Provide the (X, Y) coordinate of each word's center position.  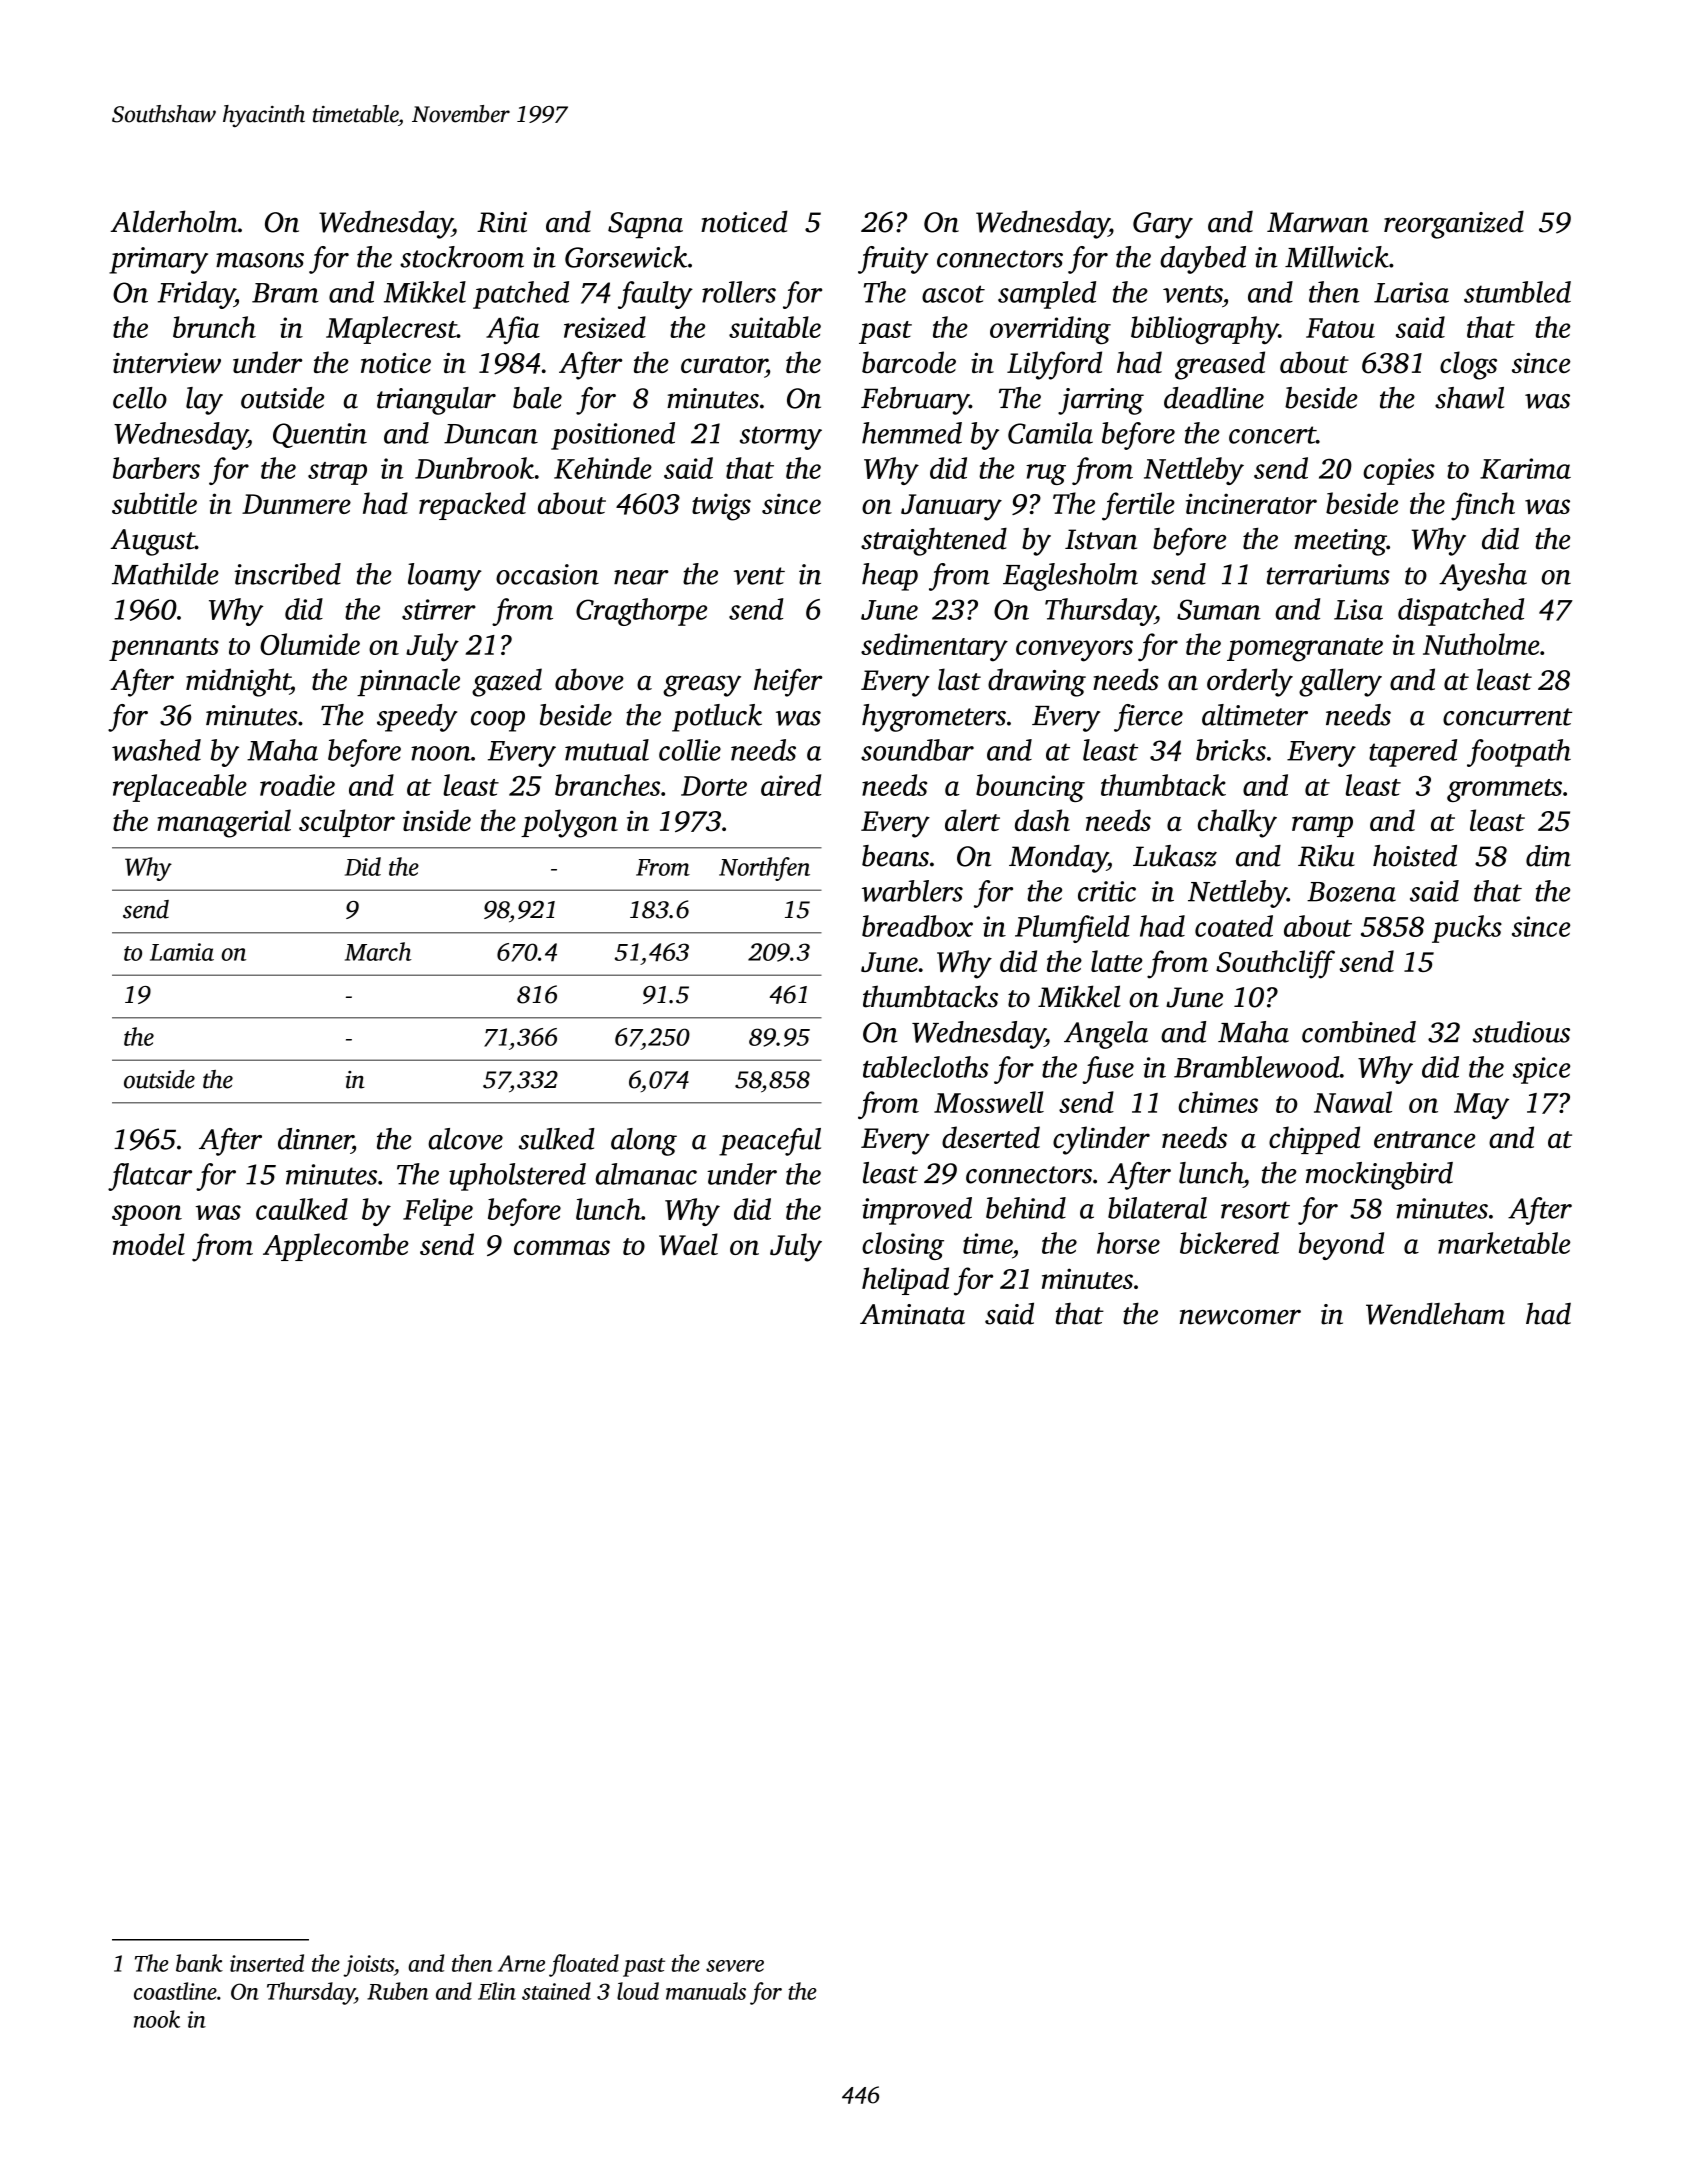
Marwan (1318, 222)
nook (157, 2019)
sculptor (347, 823)
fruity (893, 260)
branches (607, 785)
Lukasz (1175, 856)
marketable (1504, 1243)
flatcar (150, 1177)
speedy (417, 718)
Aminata (912, 1314)
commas (562, 1247)
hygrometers (934, 718)
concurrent (1507, 717)
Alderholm (174, 221)
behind (1026, 1208)
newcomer (1240, 1317)
